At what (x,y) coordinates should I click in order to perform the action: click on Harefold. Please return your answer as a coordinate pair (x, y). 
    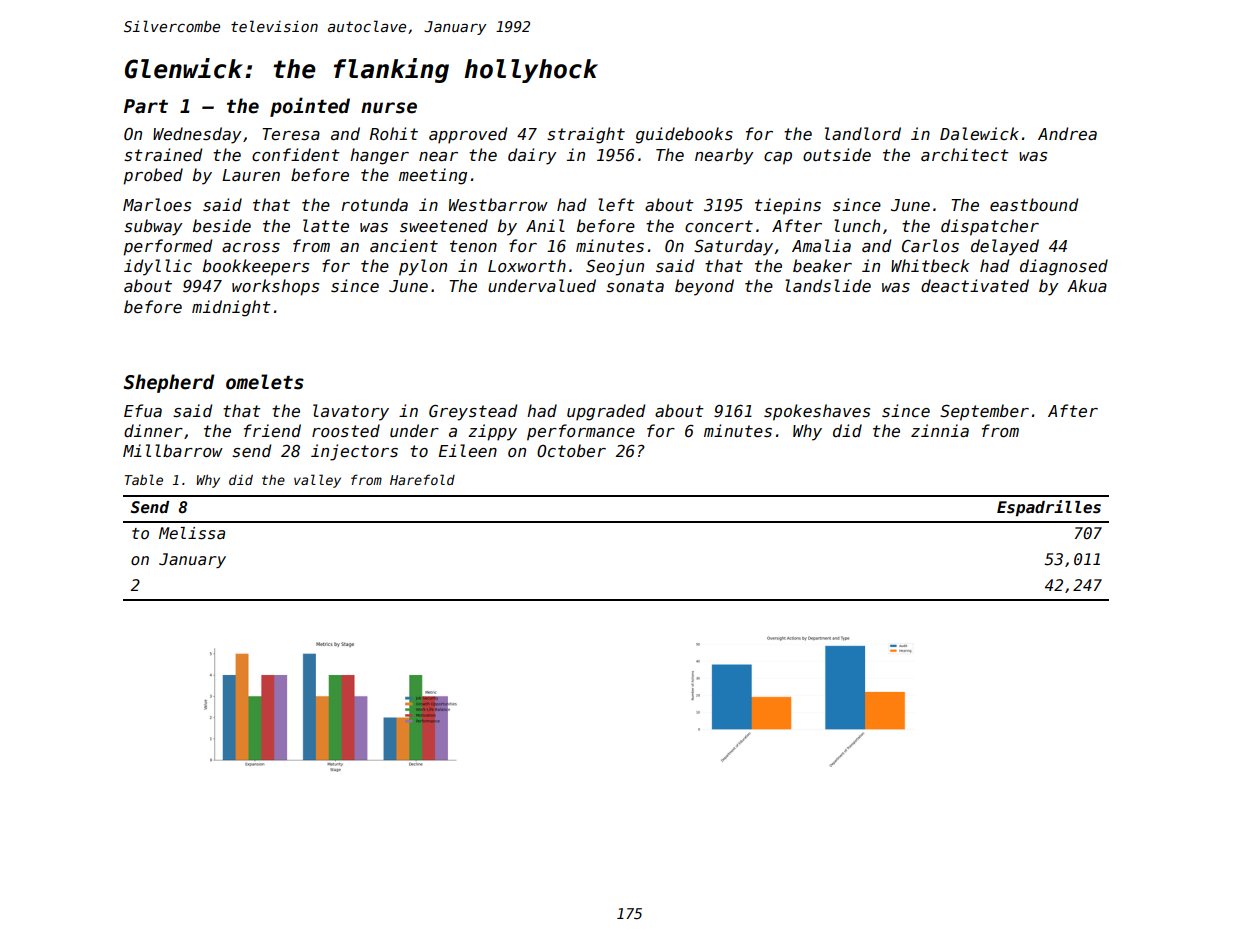
    Looking at the image, I should click on (422, 479).
